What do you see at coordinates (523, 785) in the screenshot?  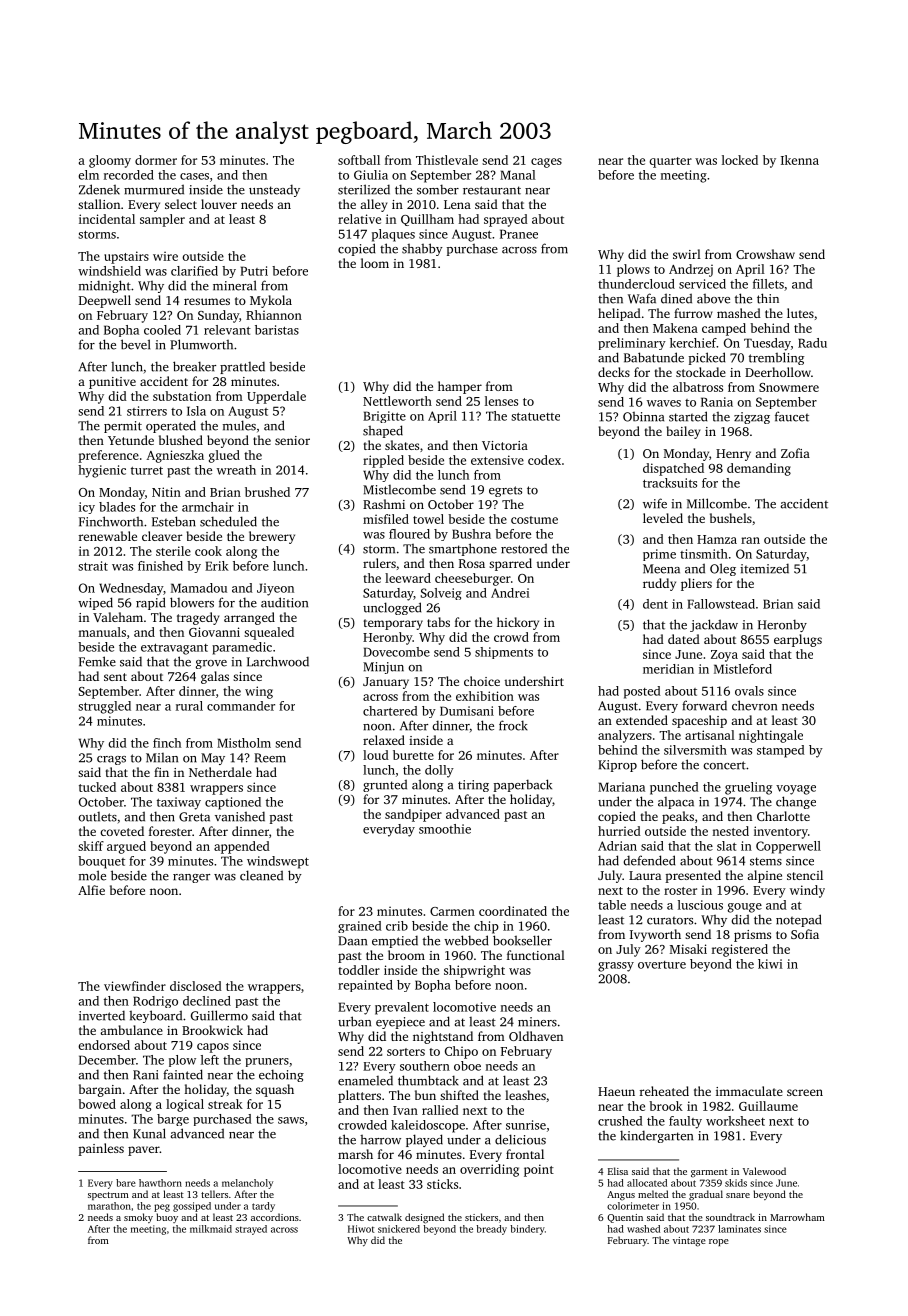 I see `paperback` at bounding box center [523, 785].
